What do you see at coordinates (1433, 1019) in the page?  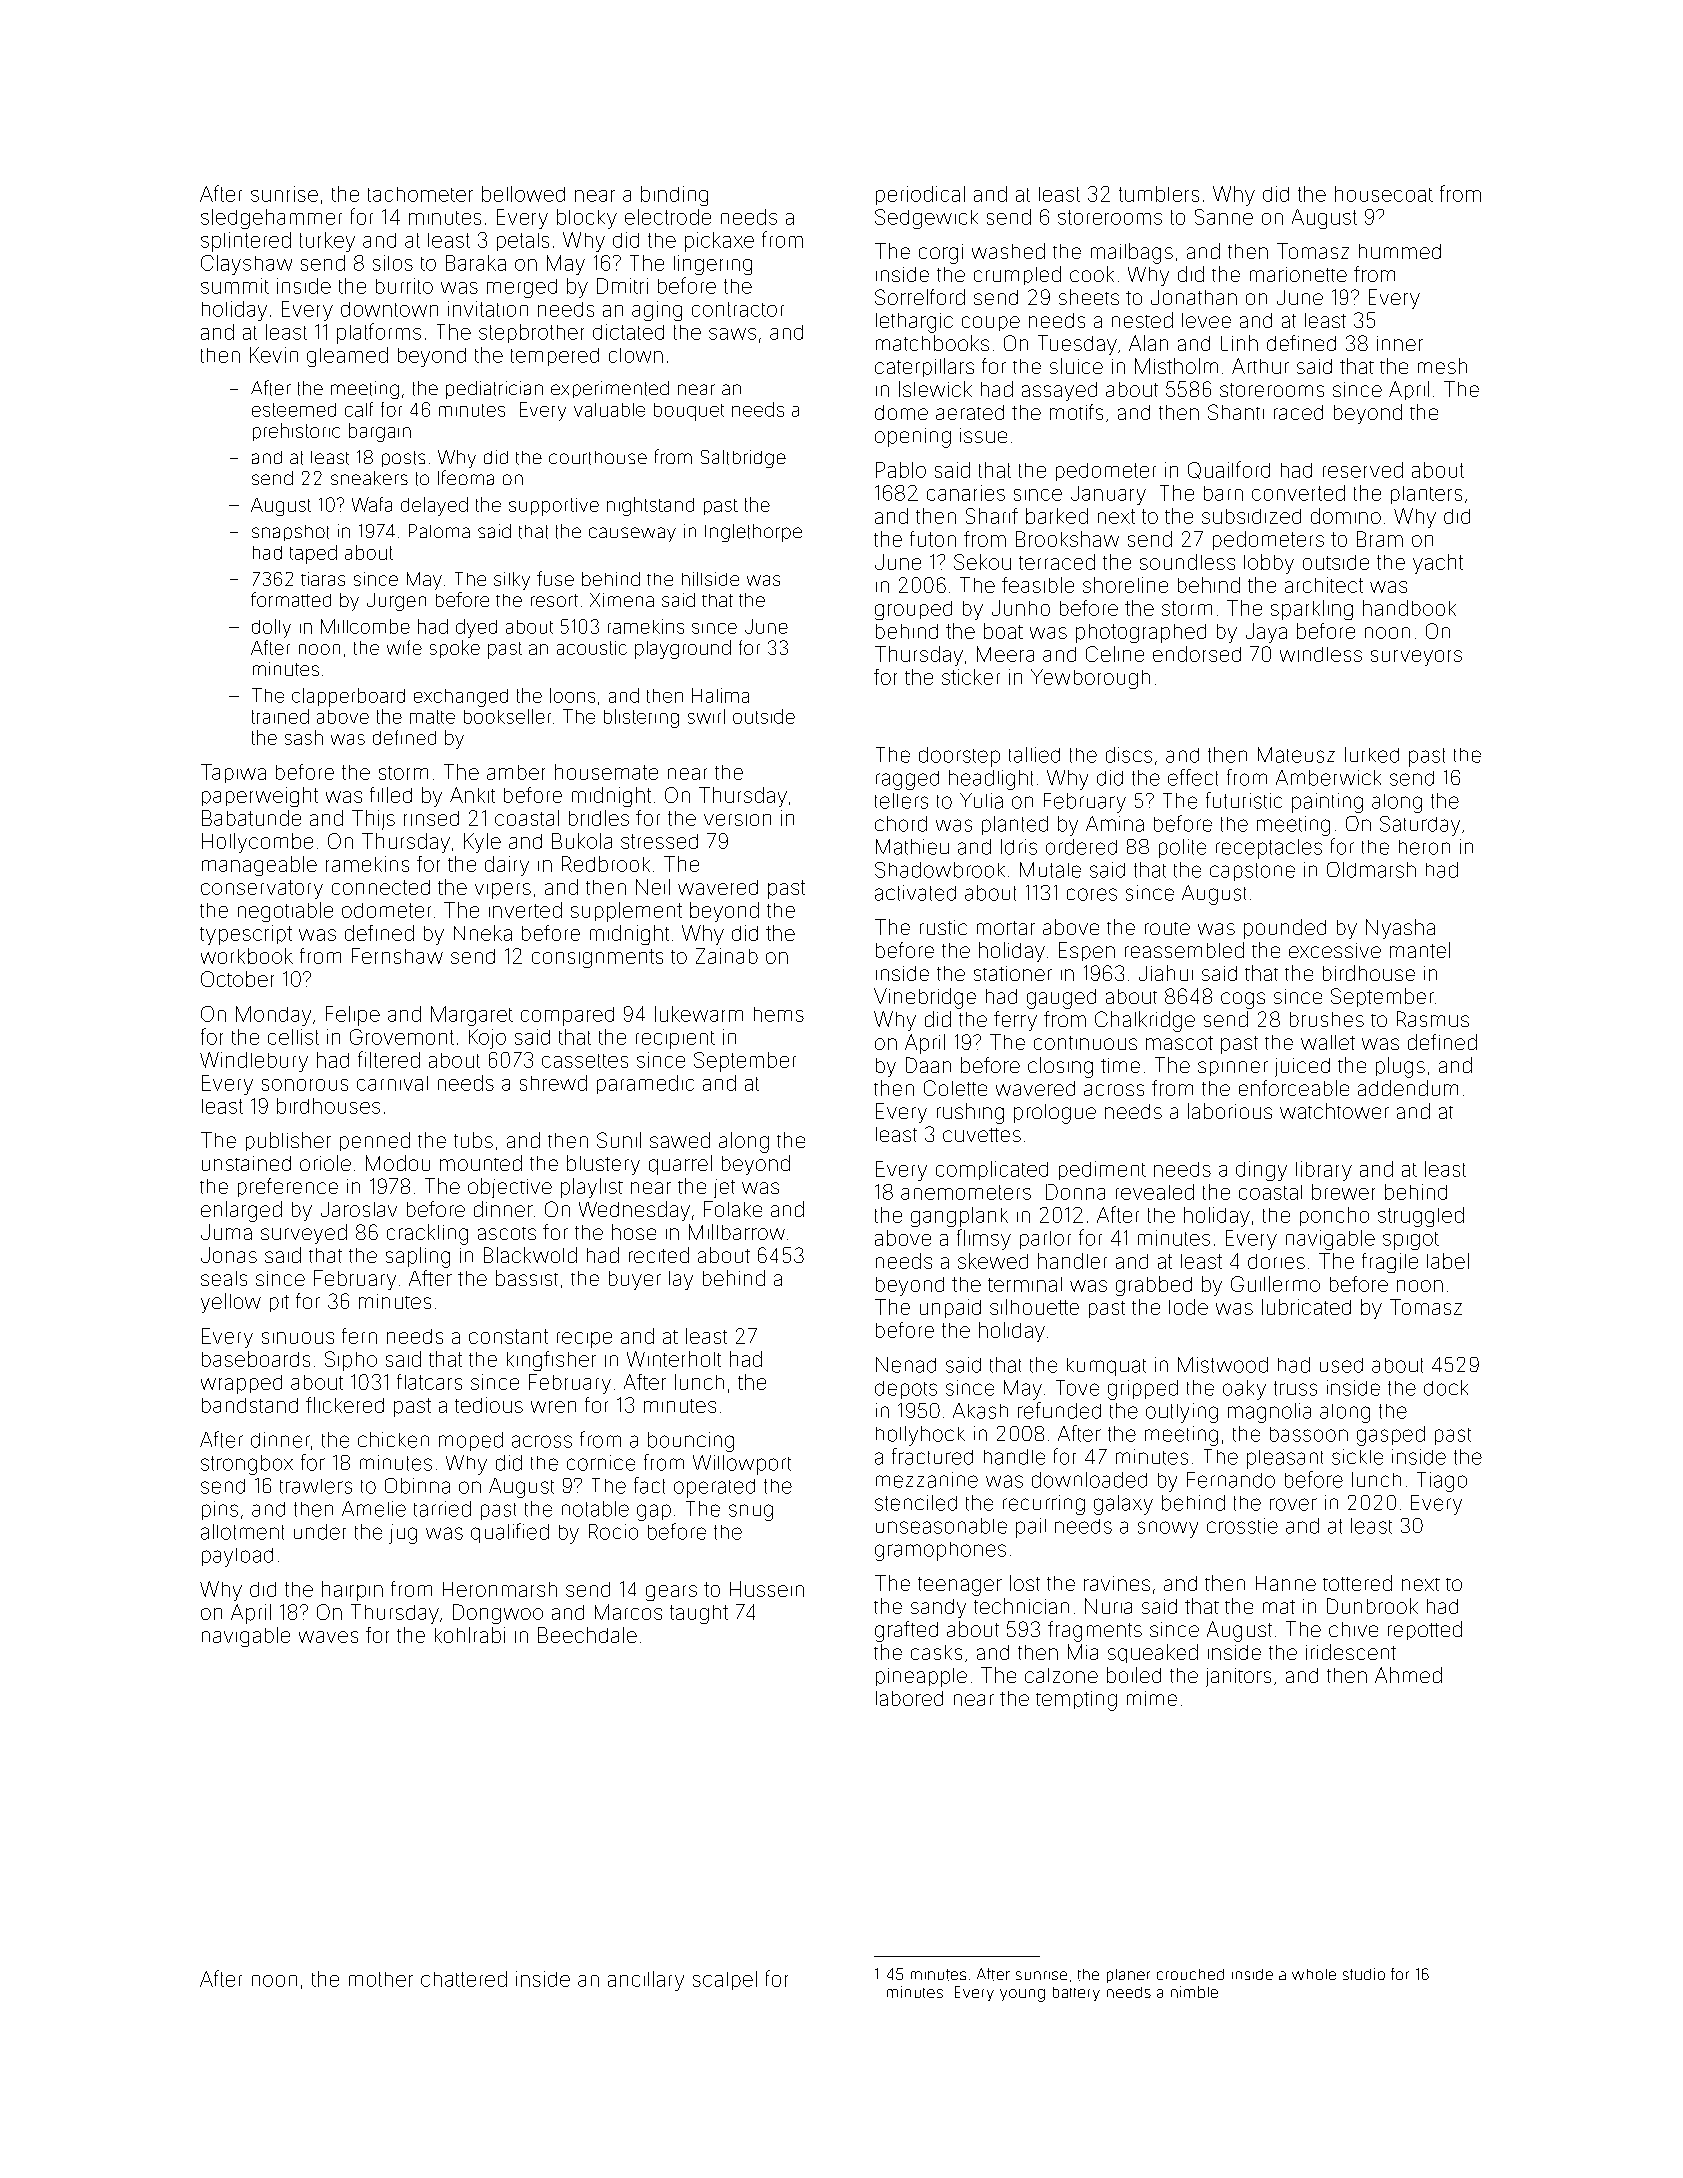 I see `Rasmus` at bounding box center [1433, 1019].
